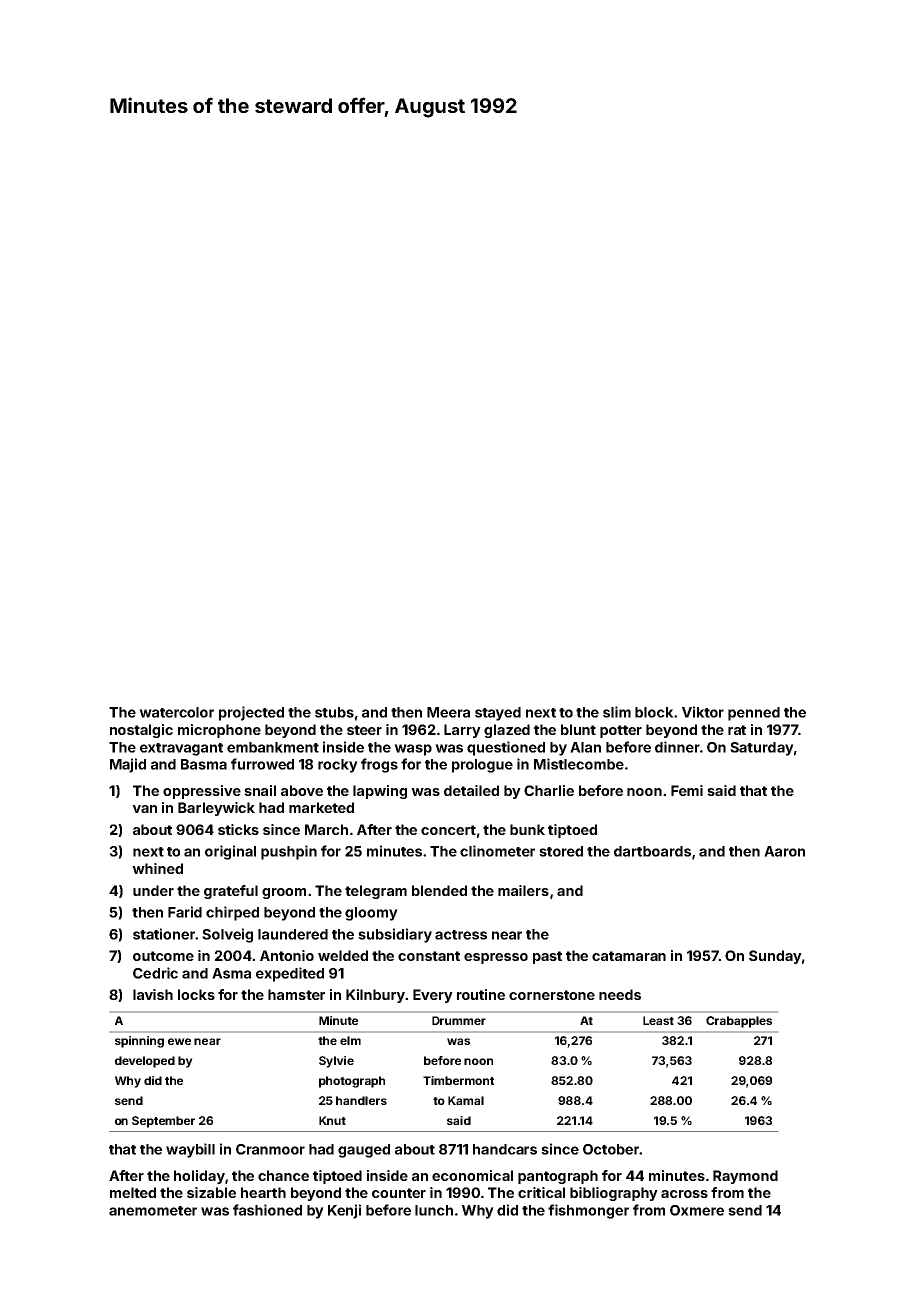 Image resolution: width=924 pixels, height=1308 pixels. I want to click on Drummer, so click(459, 1020).
